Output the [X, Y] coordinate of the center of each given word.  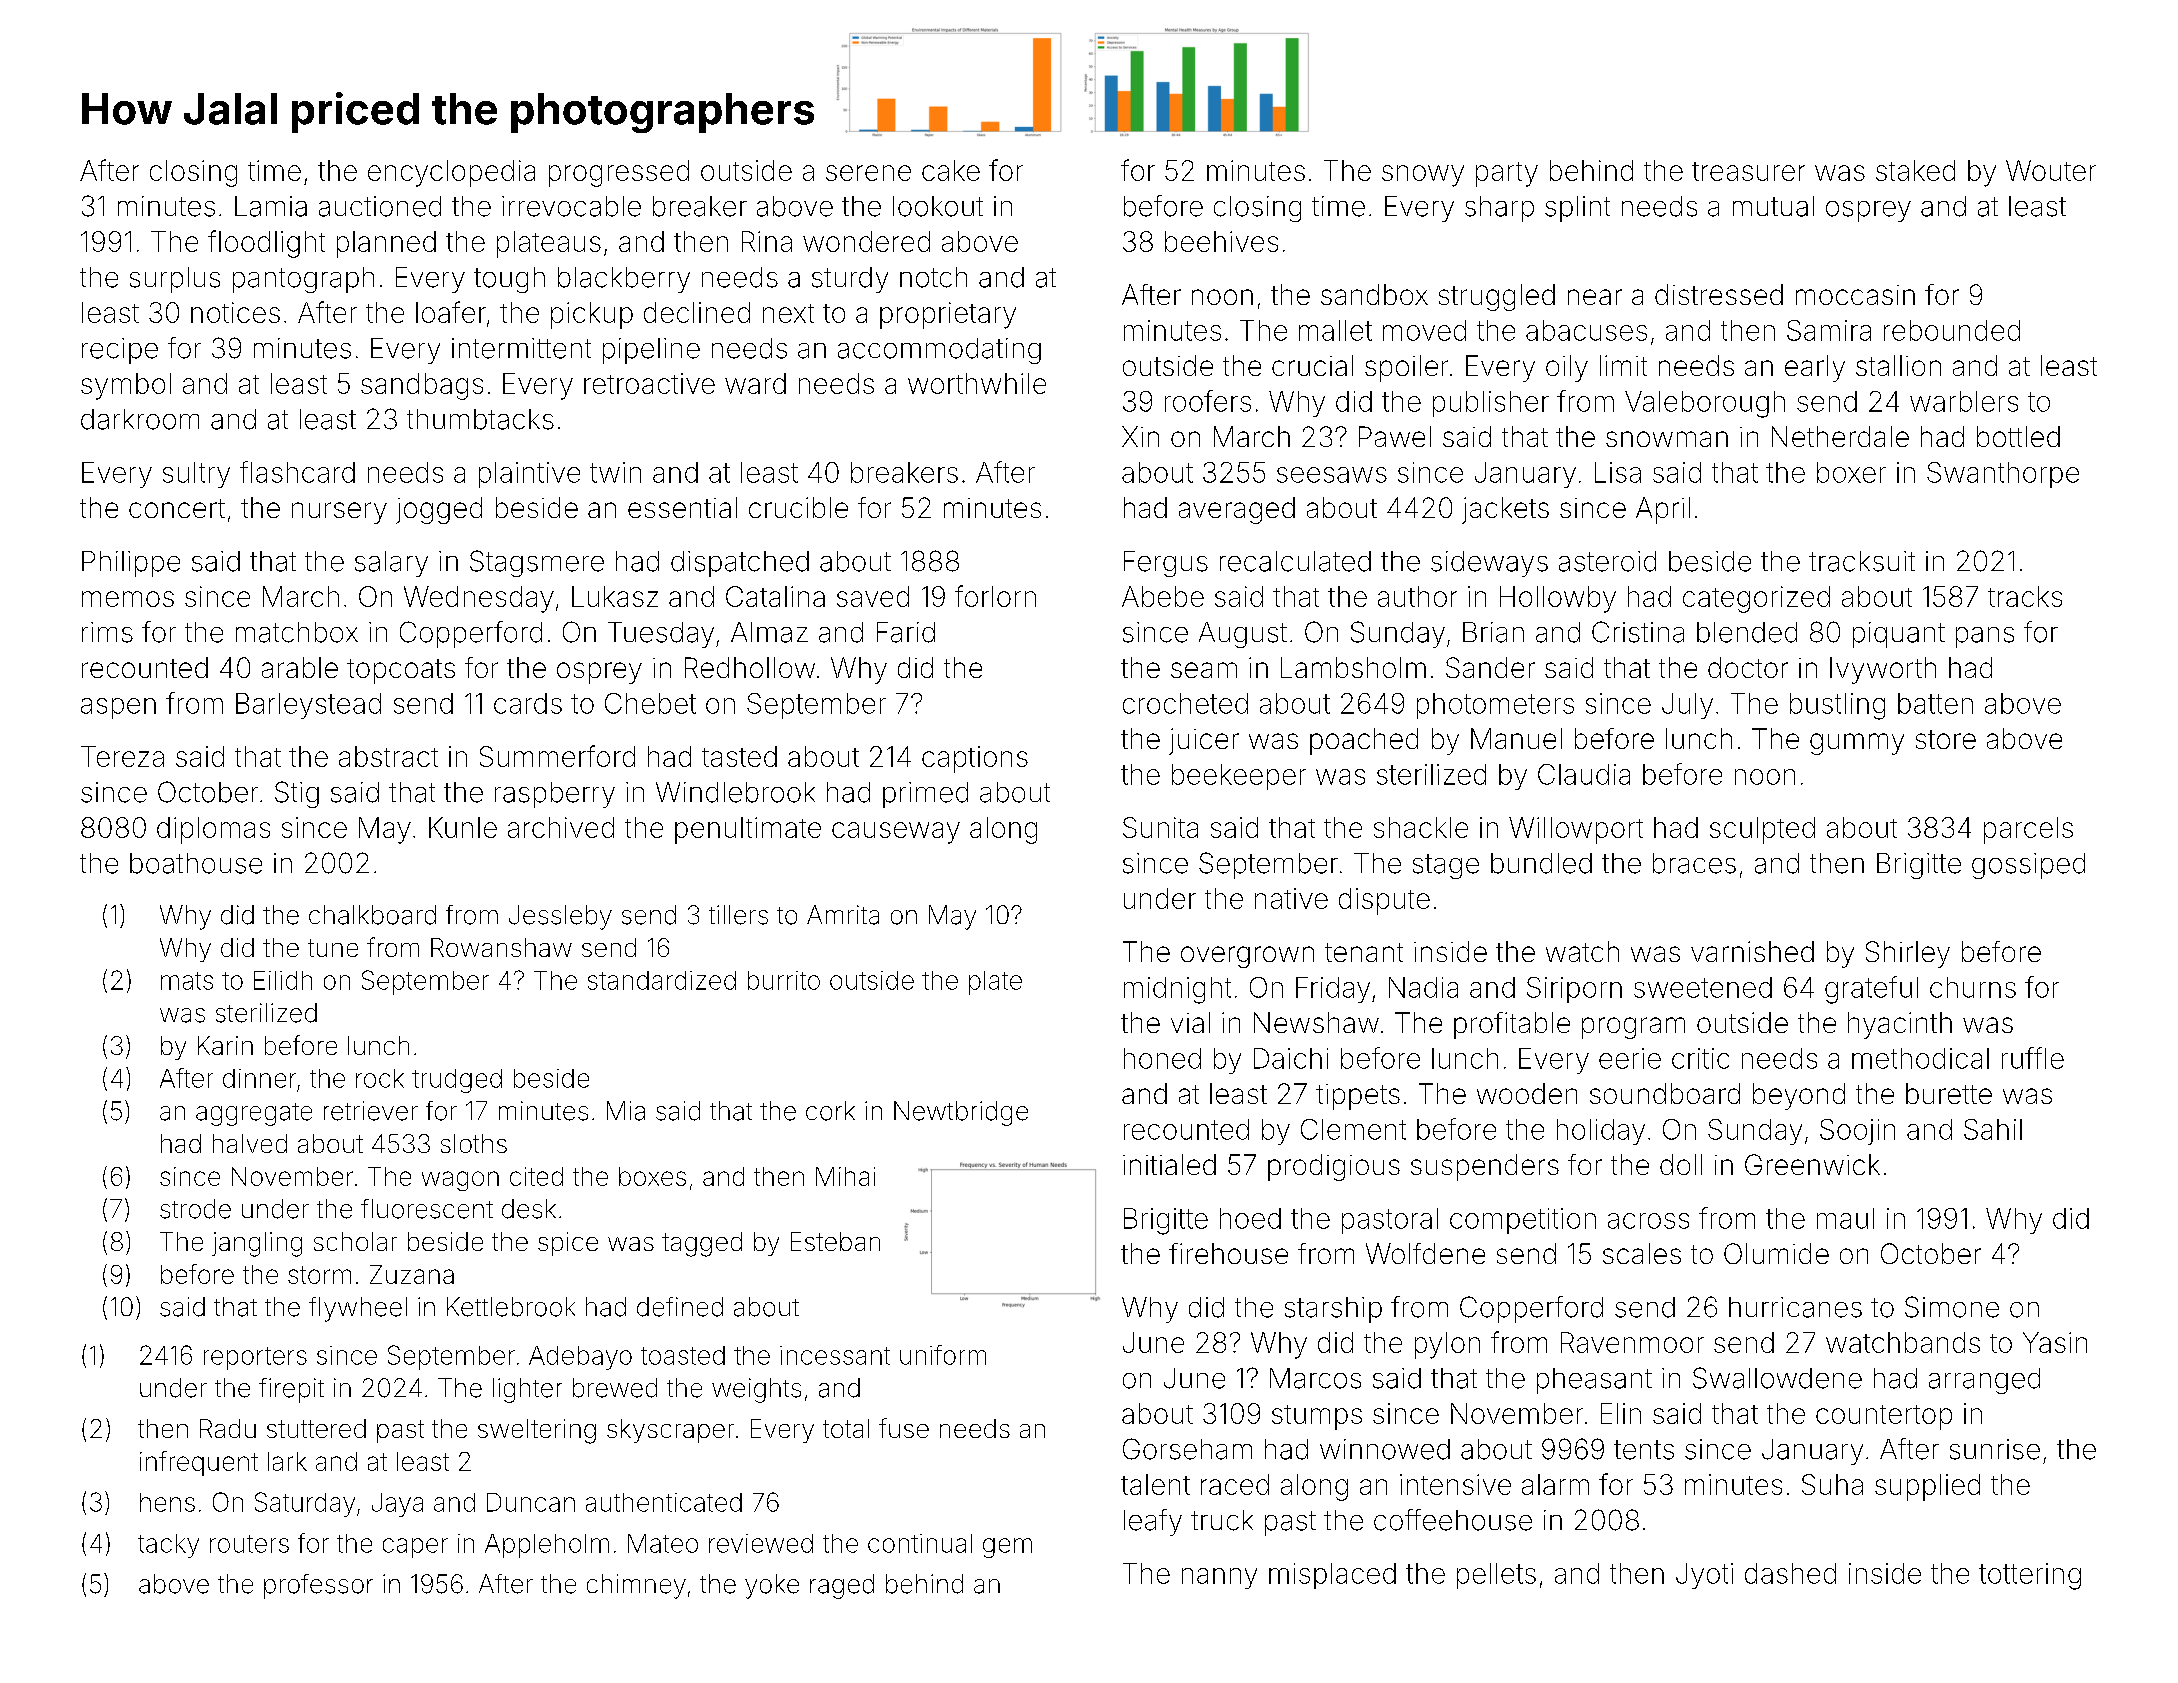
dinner [259, 1078]
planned [386, 244]
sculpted [1762, 830]
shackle [1421, 827]
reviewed [761, 1543]
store [1946, 739]
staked [1915, 170]
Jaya [397, 1505]
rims [107, 632]
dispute [1384, 901]
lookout [938, 206]
